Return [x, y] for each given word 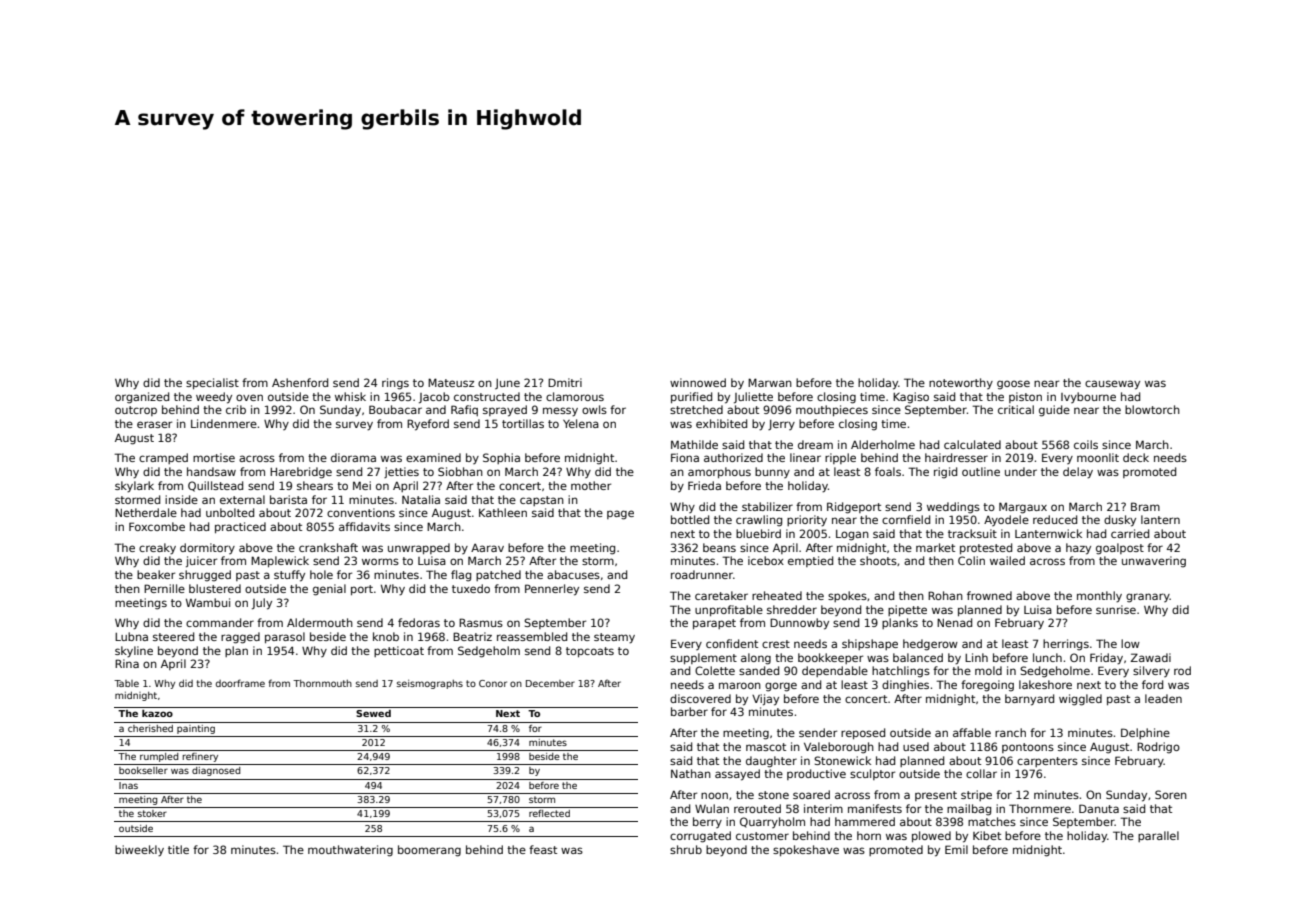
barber [689, 711]
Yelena [581, 423]
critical [1016, 409]
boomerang [429, 851]
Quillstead [215, 486]
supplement [703, 658]
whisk [350, 396]
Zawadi [1150, 657]
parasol [285, 637]
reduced [1055, 519]
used [916, 746]
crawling [759, 521]
